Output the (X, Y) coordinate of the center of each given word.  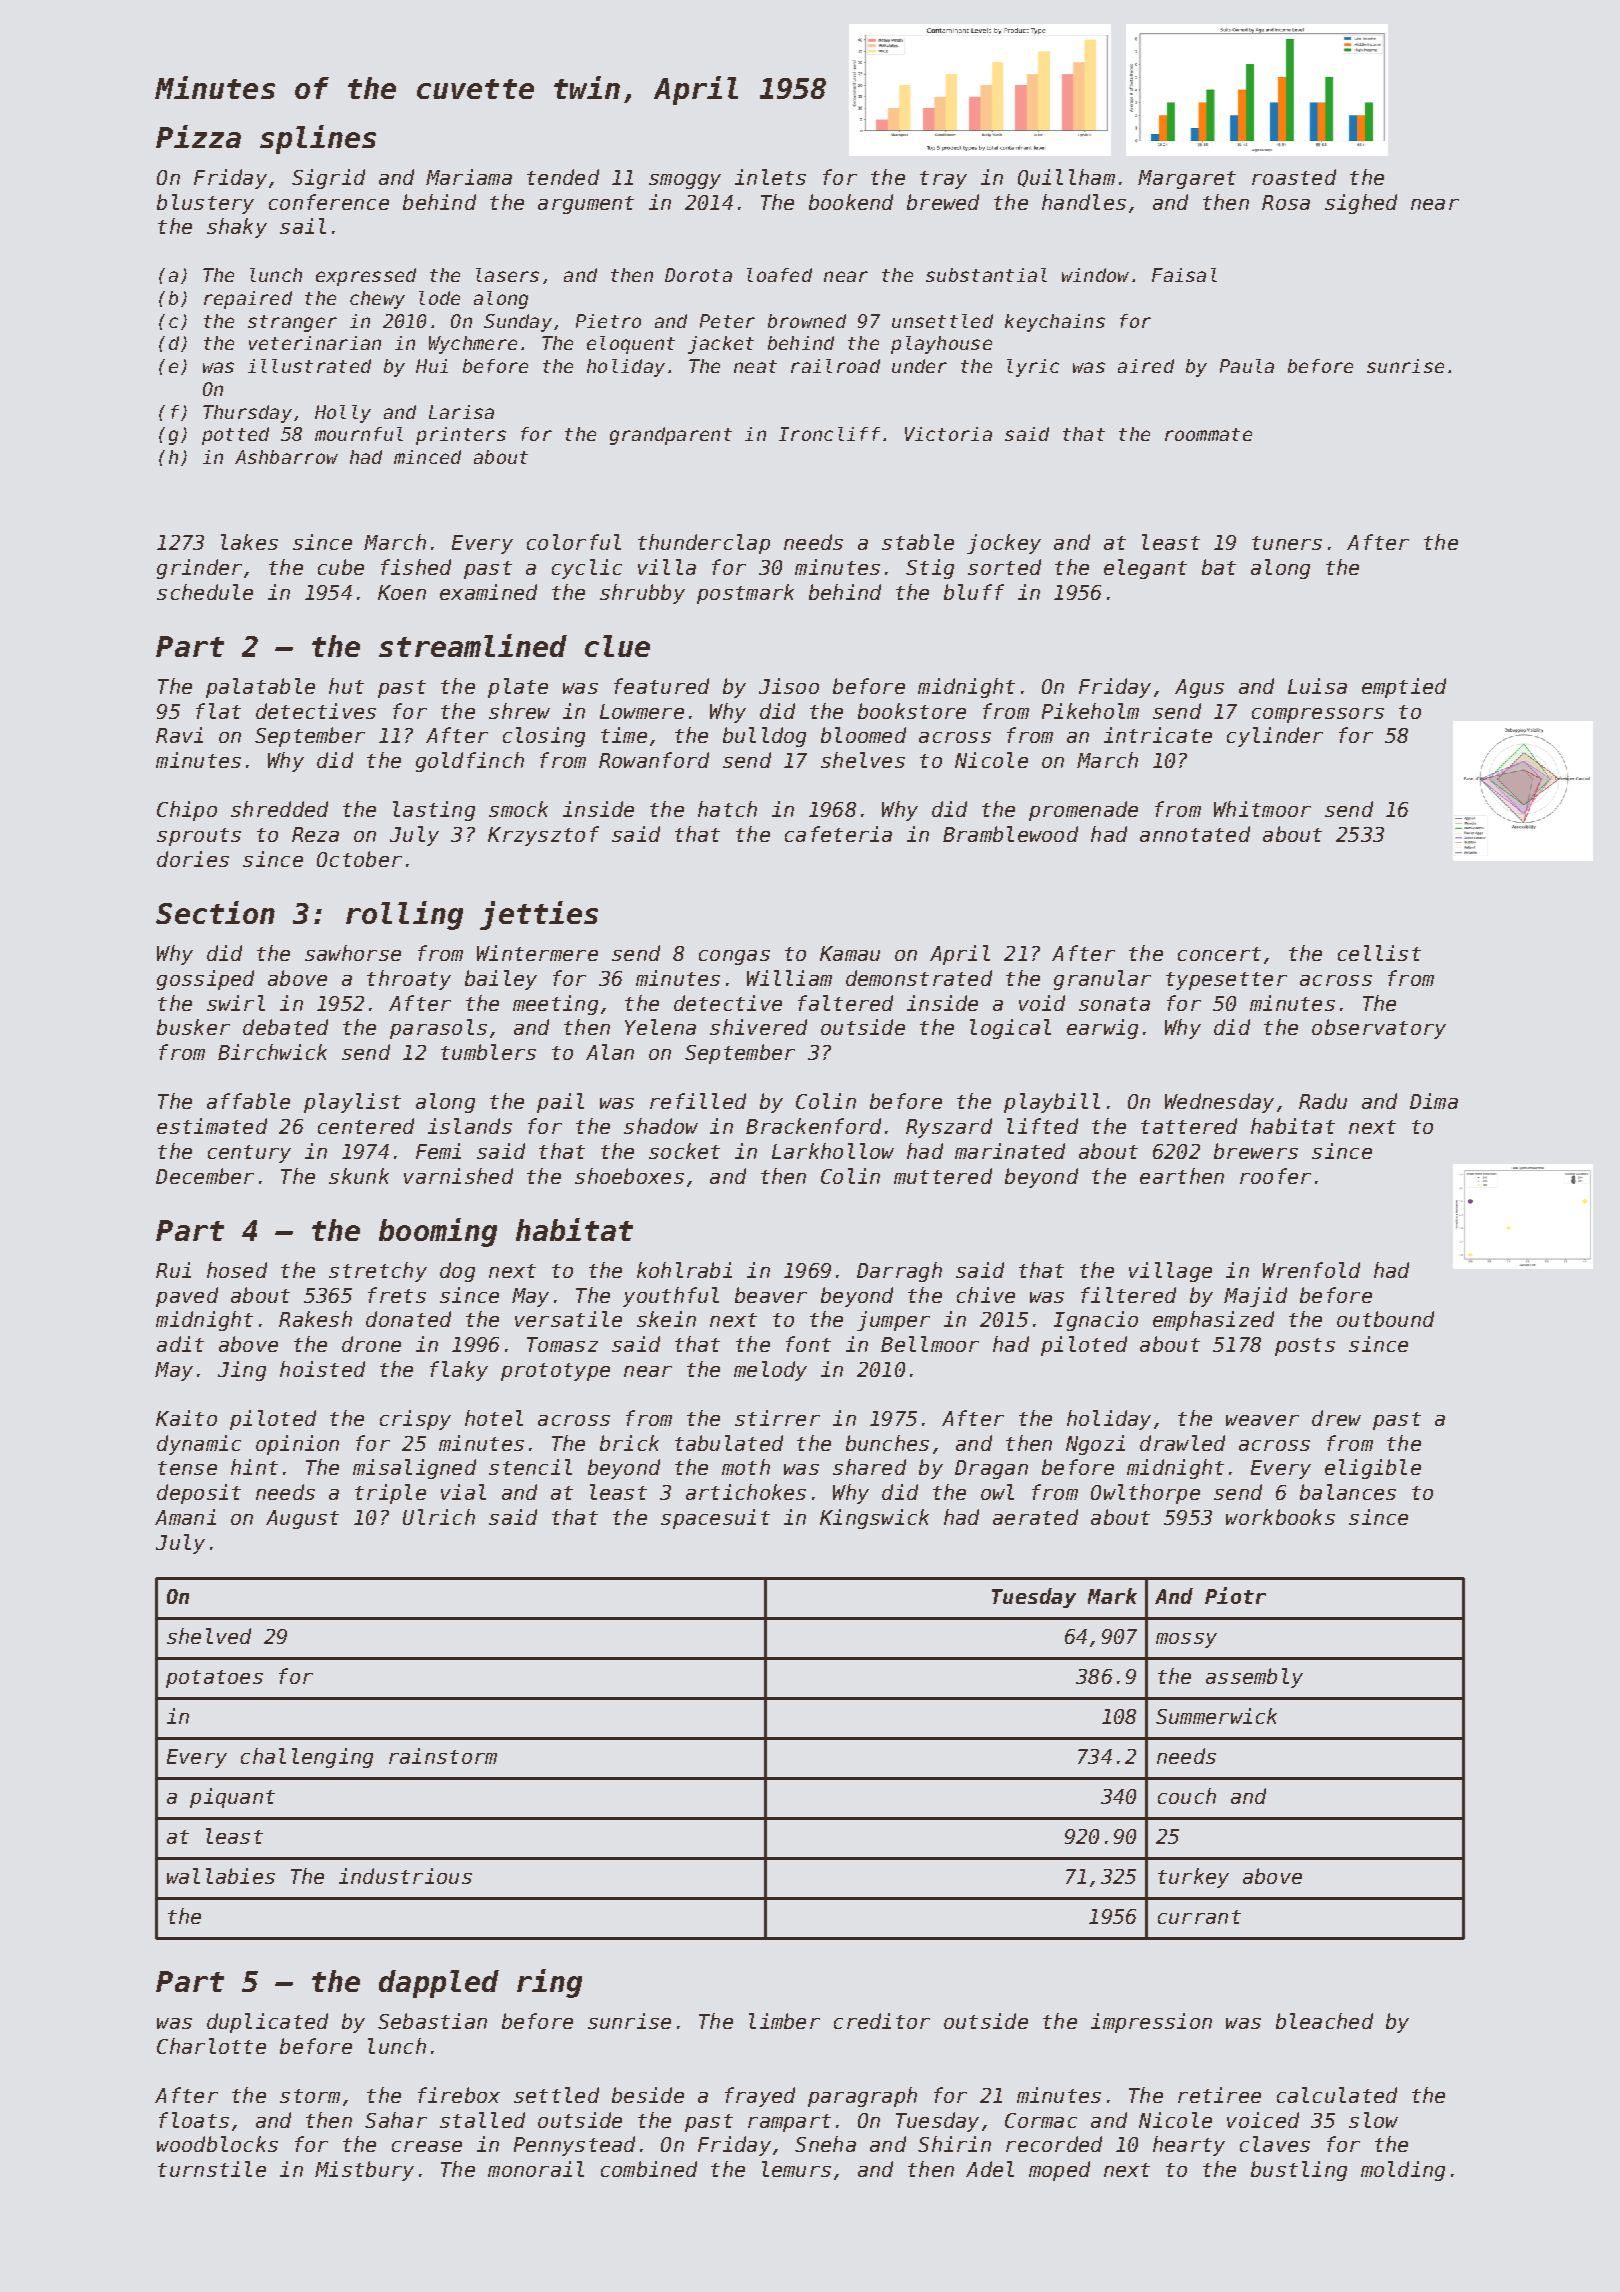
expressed (366, 277)
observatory (1379, 1029)
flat (218, 711)
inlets (770, 177)
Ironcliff (829, 434)
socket (684, 1151)
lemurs (796, 2169)
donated (408, 1319)
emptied (1404, 688)
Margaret (1187, 179)
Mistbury (364, 2171)
